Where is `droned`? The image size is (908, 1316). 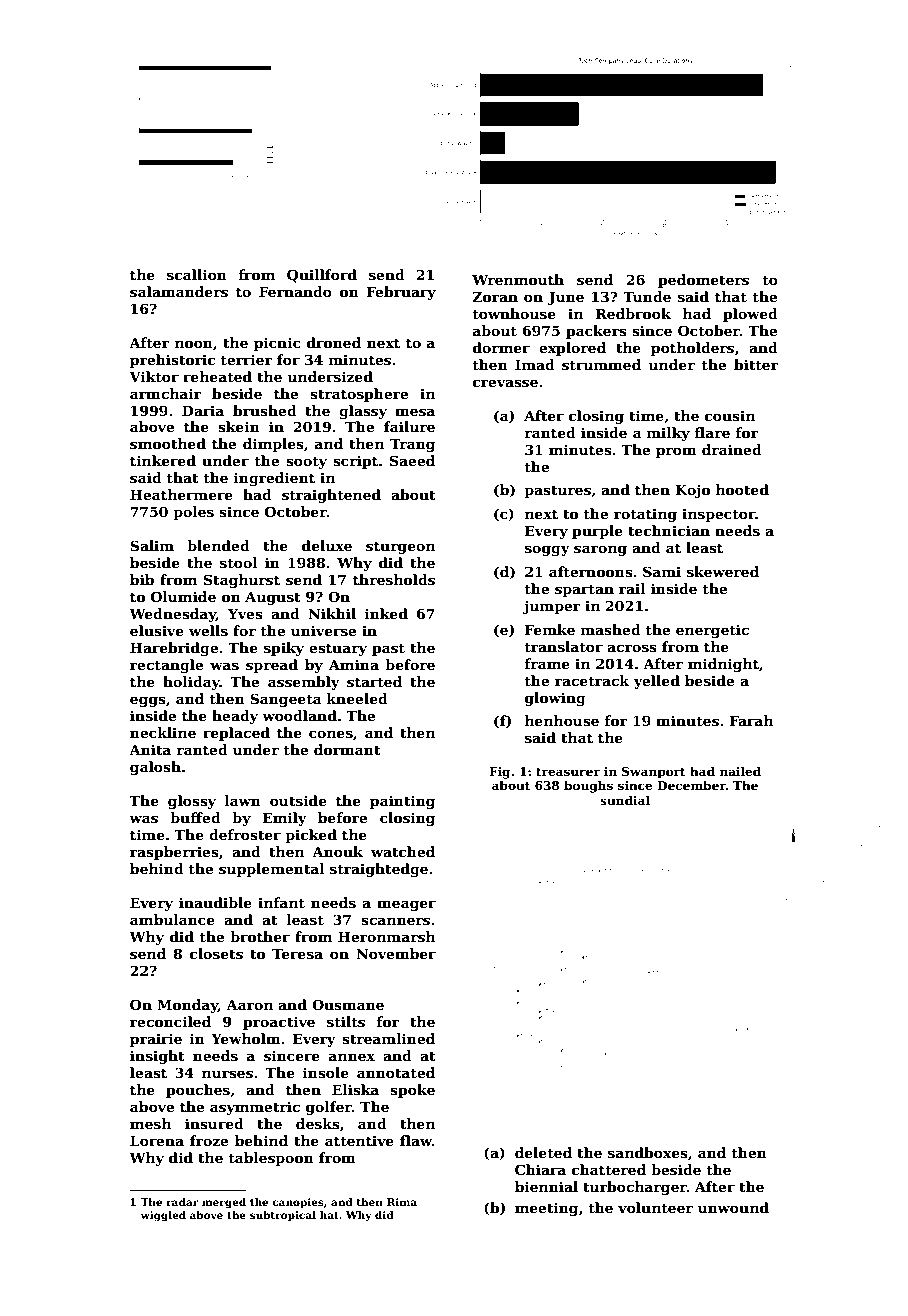 droned is located at coordinates (334, 342).
